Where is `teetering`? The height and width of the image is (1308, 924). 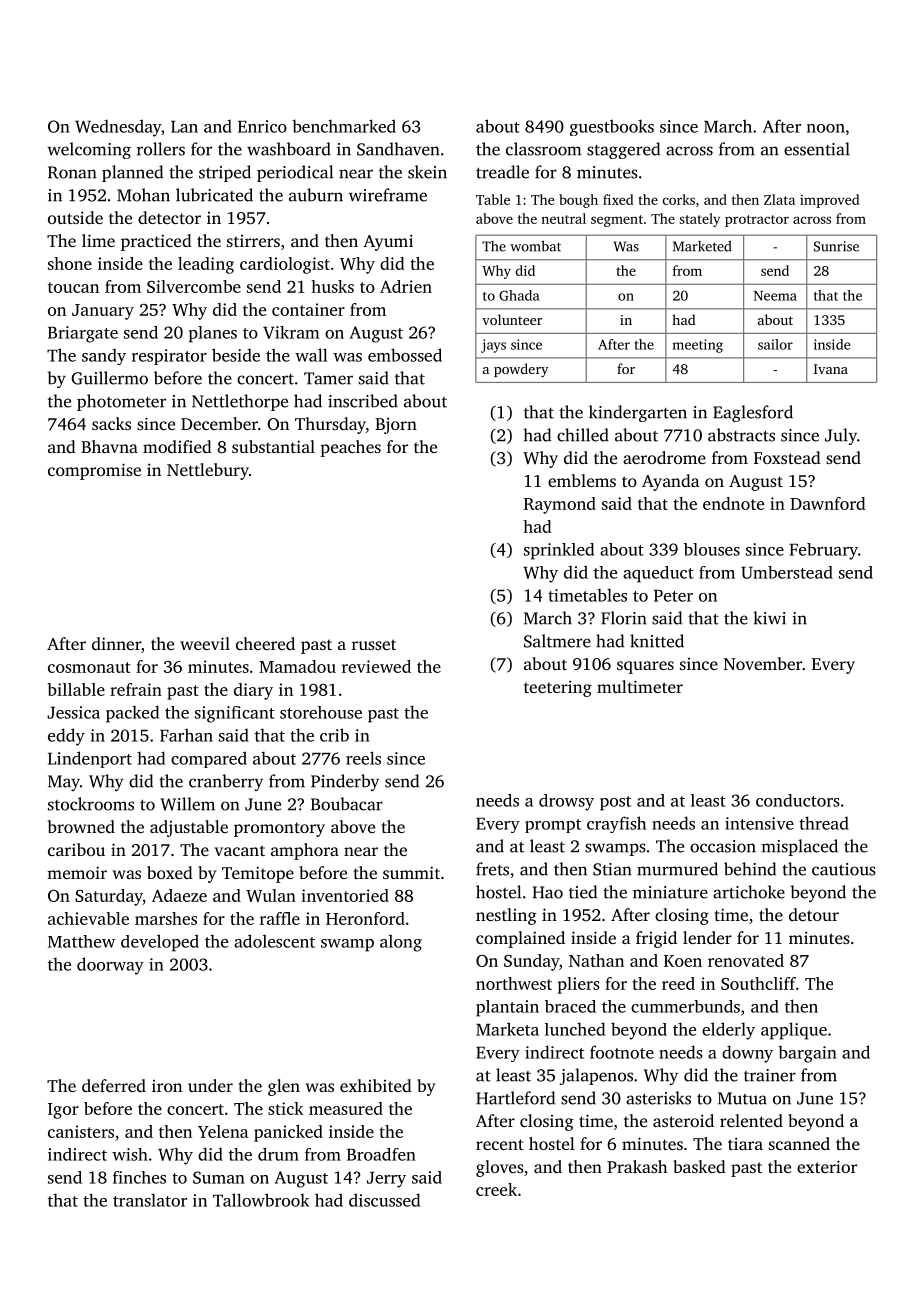
teetering is located at coordinates (558, 688).
